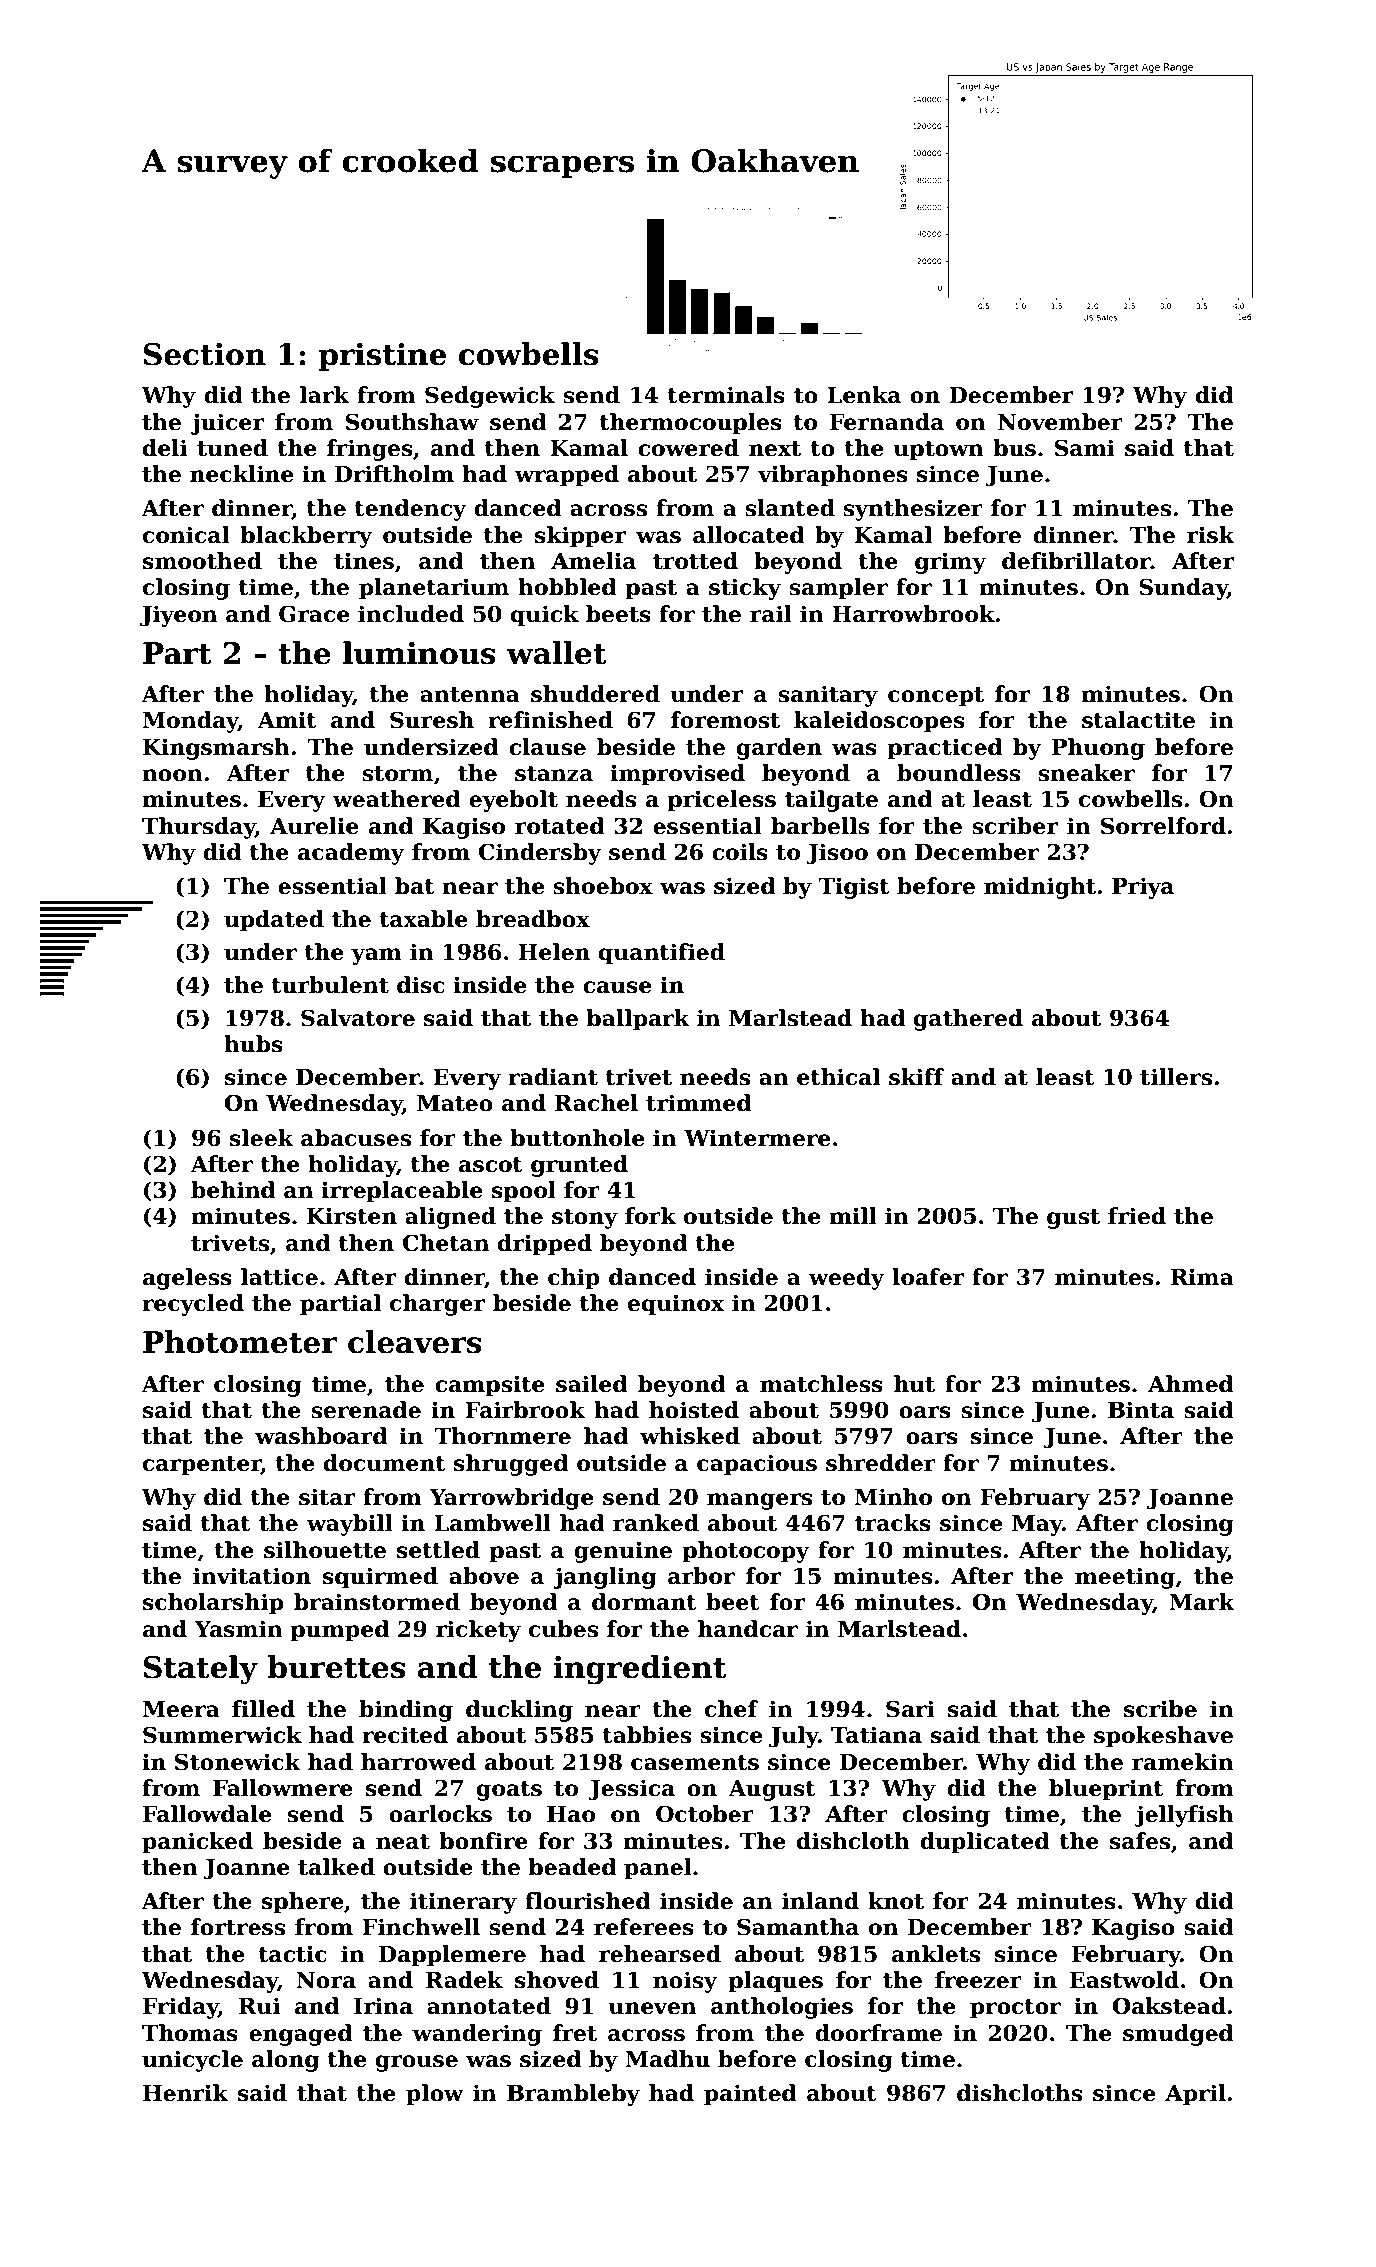 This image has height=2267, width=1376. Describe the element at coordinates (1085, 448) in the image. I see `Sami` at that location.
